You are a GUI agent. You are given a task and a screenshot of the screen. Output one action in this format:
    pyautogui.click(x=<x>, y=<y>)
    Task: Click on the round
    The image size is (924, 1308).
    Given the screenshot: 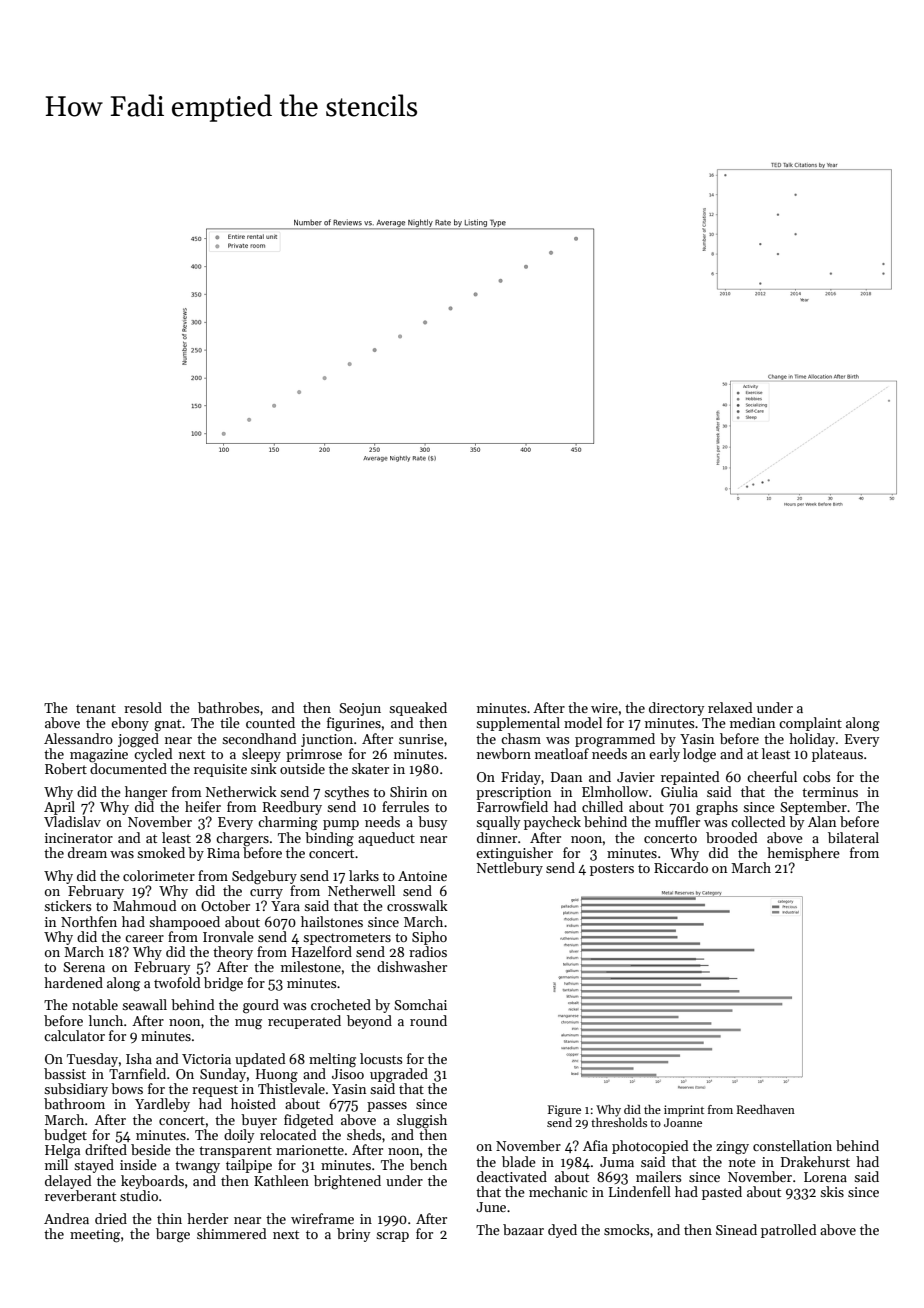 What is the action you would take?
    pyautogui.click(x=428, y=1020)
